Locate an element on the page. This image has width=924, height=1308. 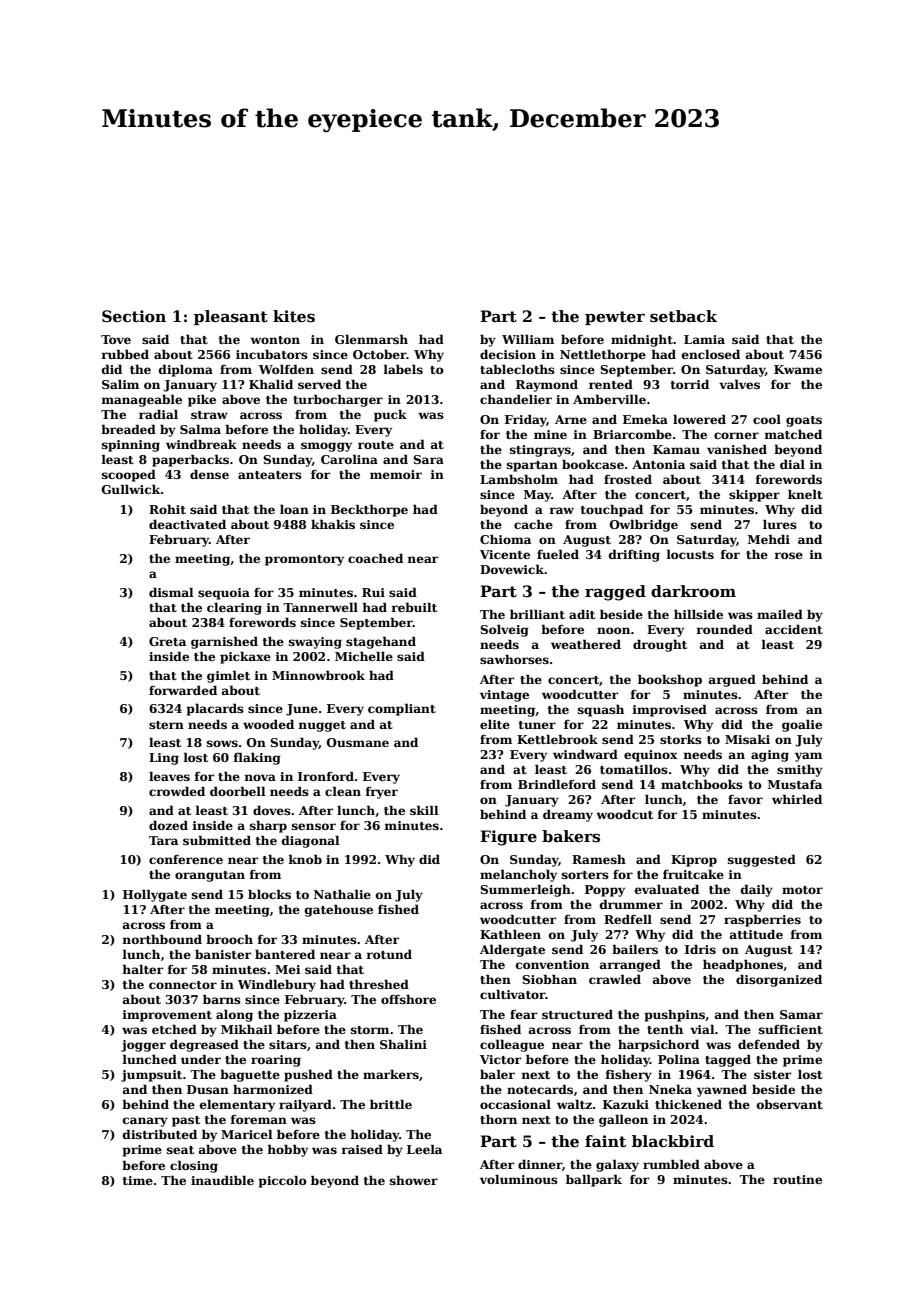
dismal is located at coordinates (171, 592).
